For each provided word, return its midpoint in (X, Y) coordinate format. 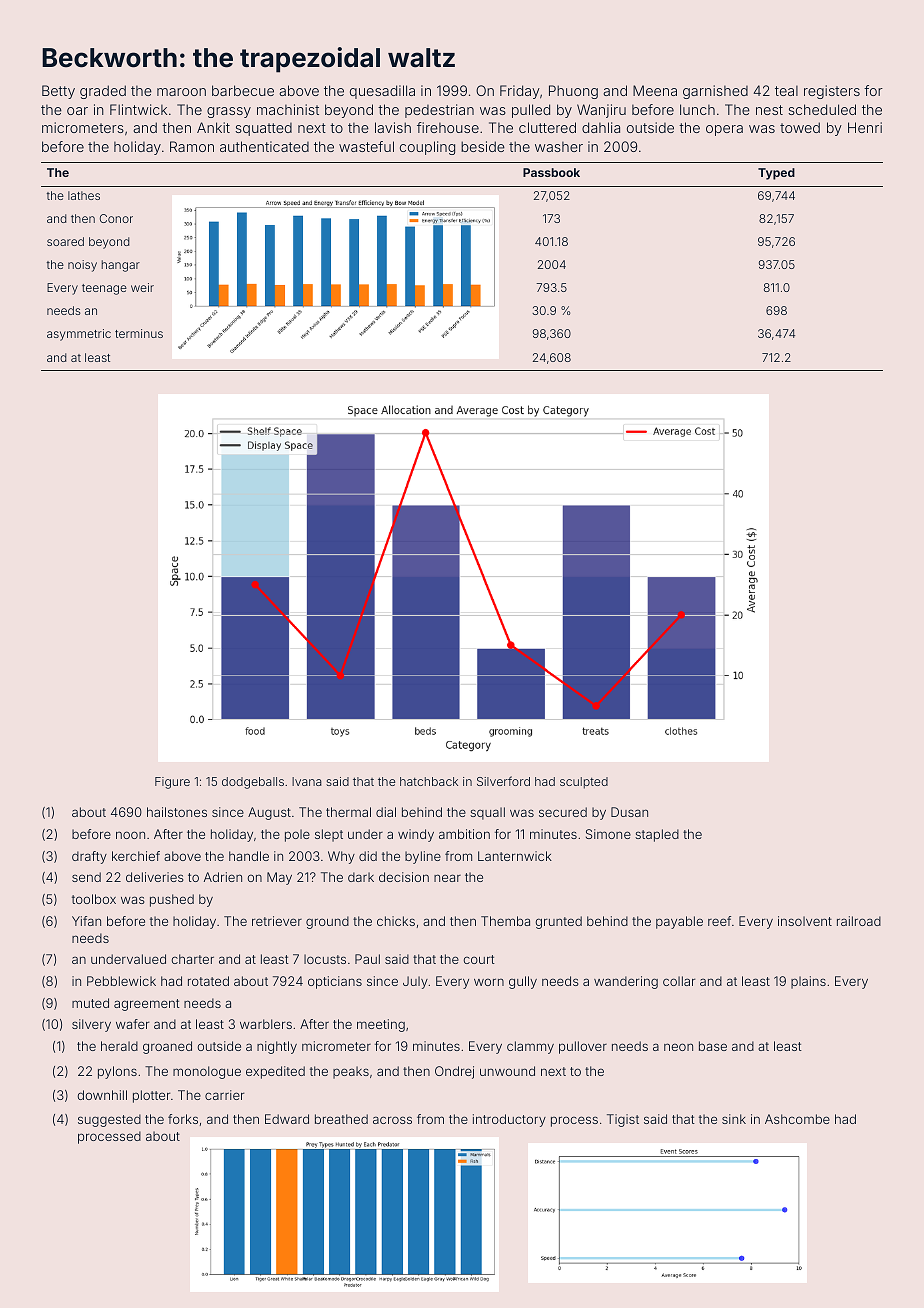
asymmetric (79, 335)
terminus (139, 333)
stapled (657, 835)
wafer (132, 1024)
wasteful (366, 146)
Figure (172, 783)
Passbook (551, 172)
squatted (263, 129)
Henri (865, 127)
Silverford (503, 781)
